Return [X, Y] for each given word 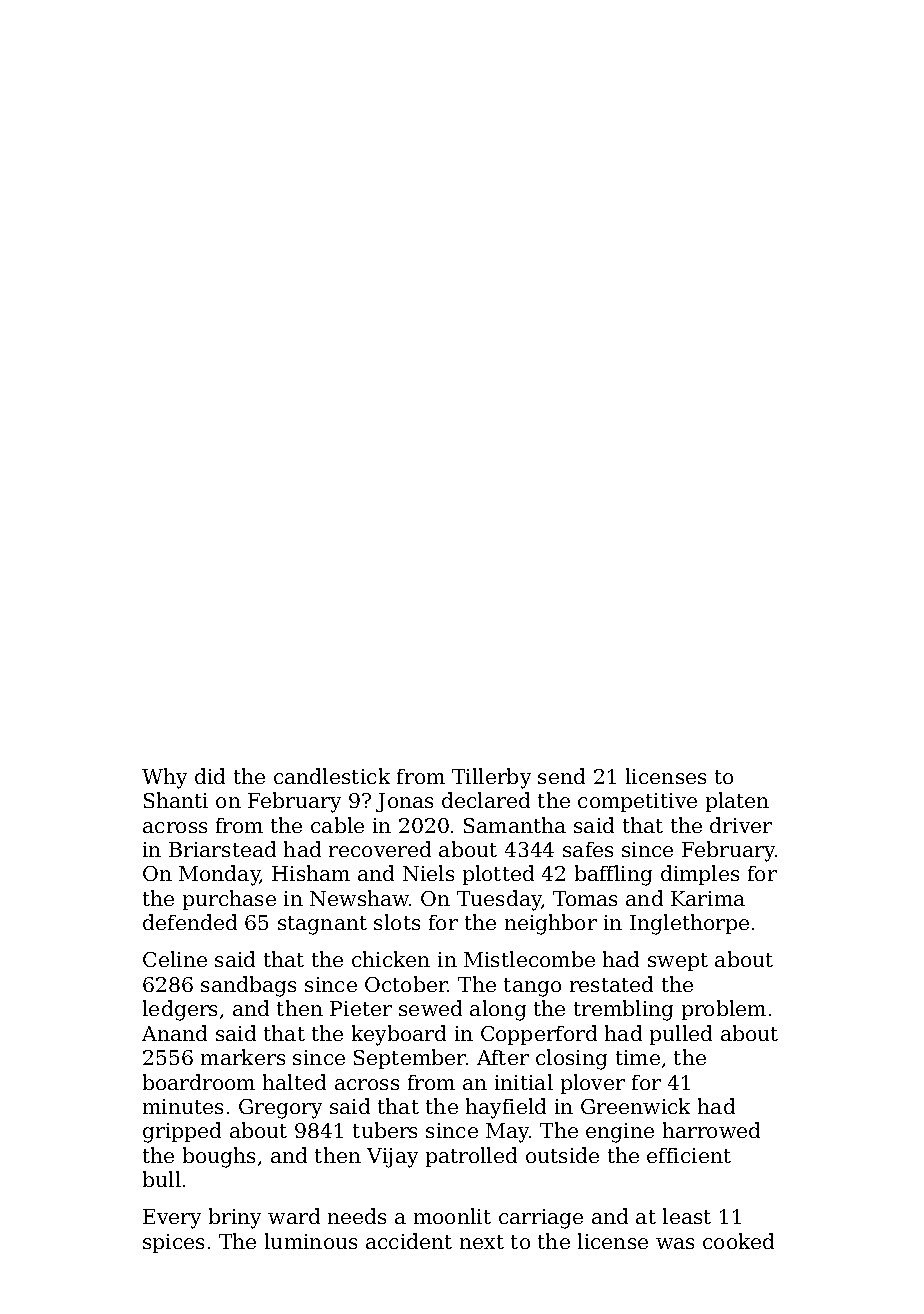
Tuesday [499, 900]
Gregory [280, 1109]
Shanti [176, 800]
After [503, 1057]
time [638, 1057]
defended [190, 922]
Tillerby [491, 778]
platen [737, 802]
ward [294, 1216]
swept [678, 962]
